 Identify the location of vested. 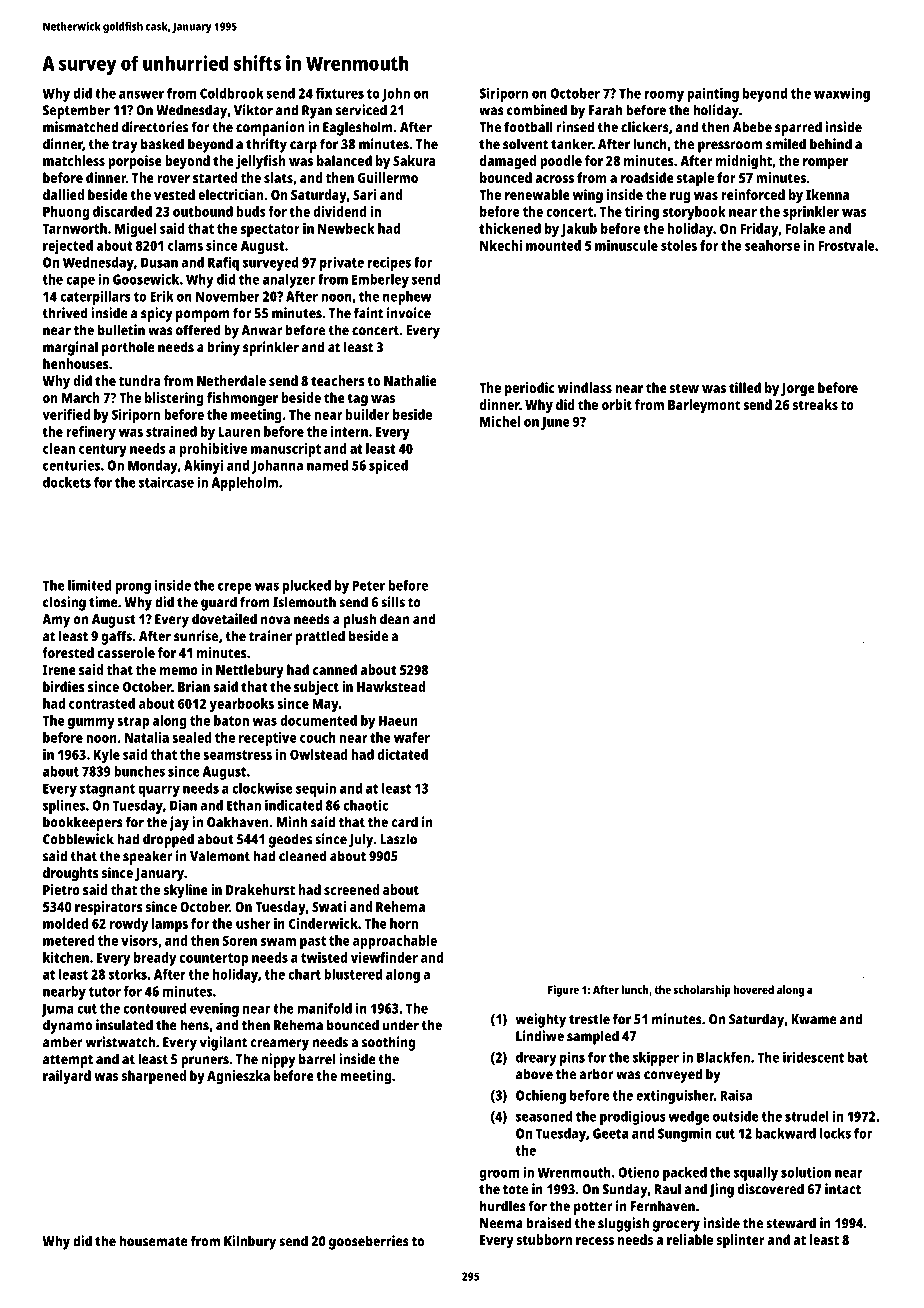
(174, 194).
